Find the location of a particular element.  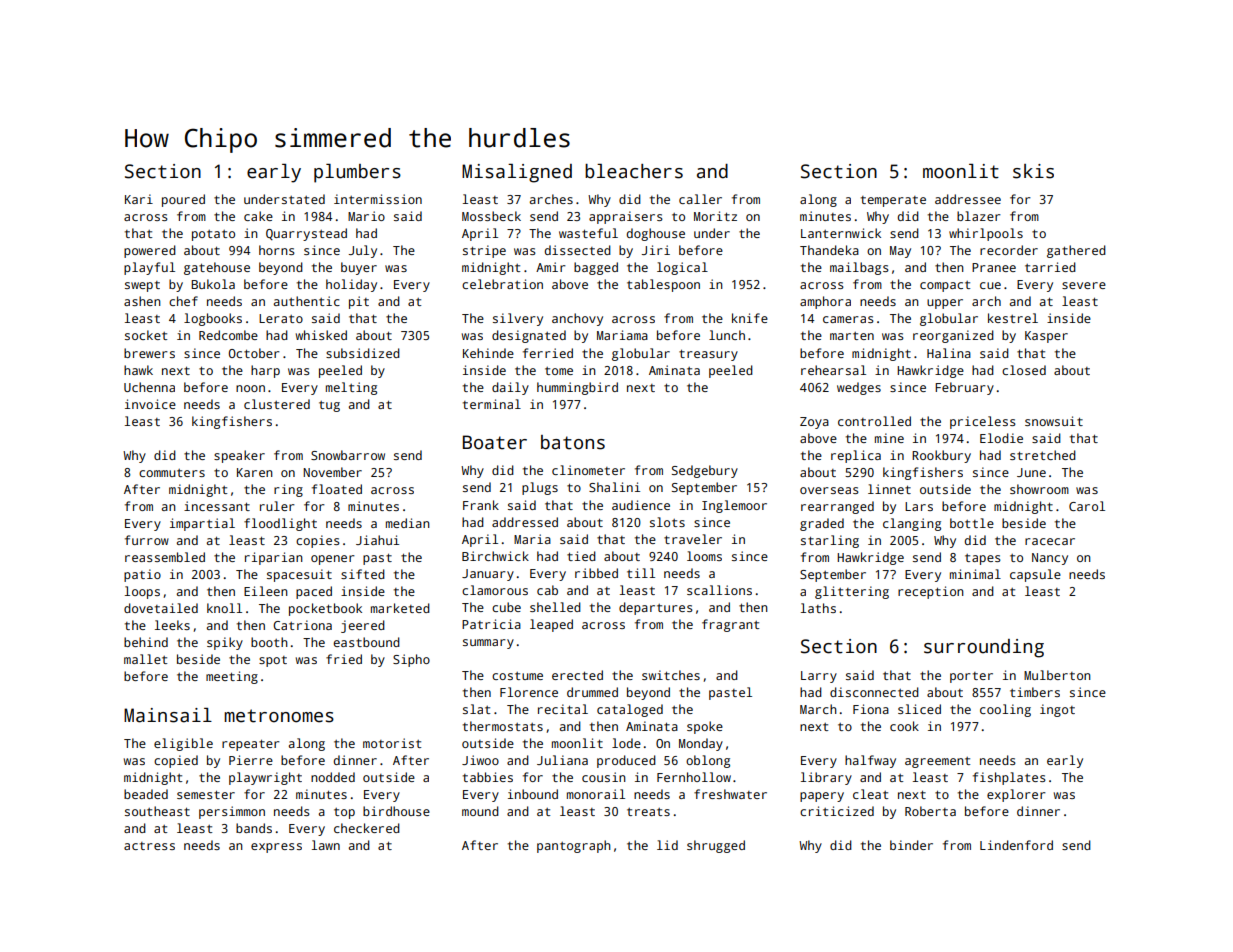

February is located at coordinates (964, 388).
